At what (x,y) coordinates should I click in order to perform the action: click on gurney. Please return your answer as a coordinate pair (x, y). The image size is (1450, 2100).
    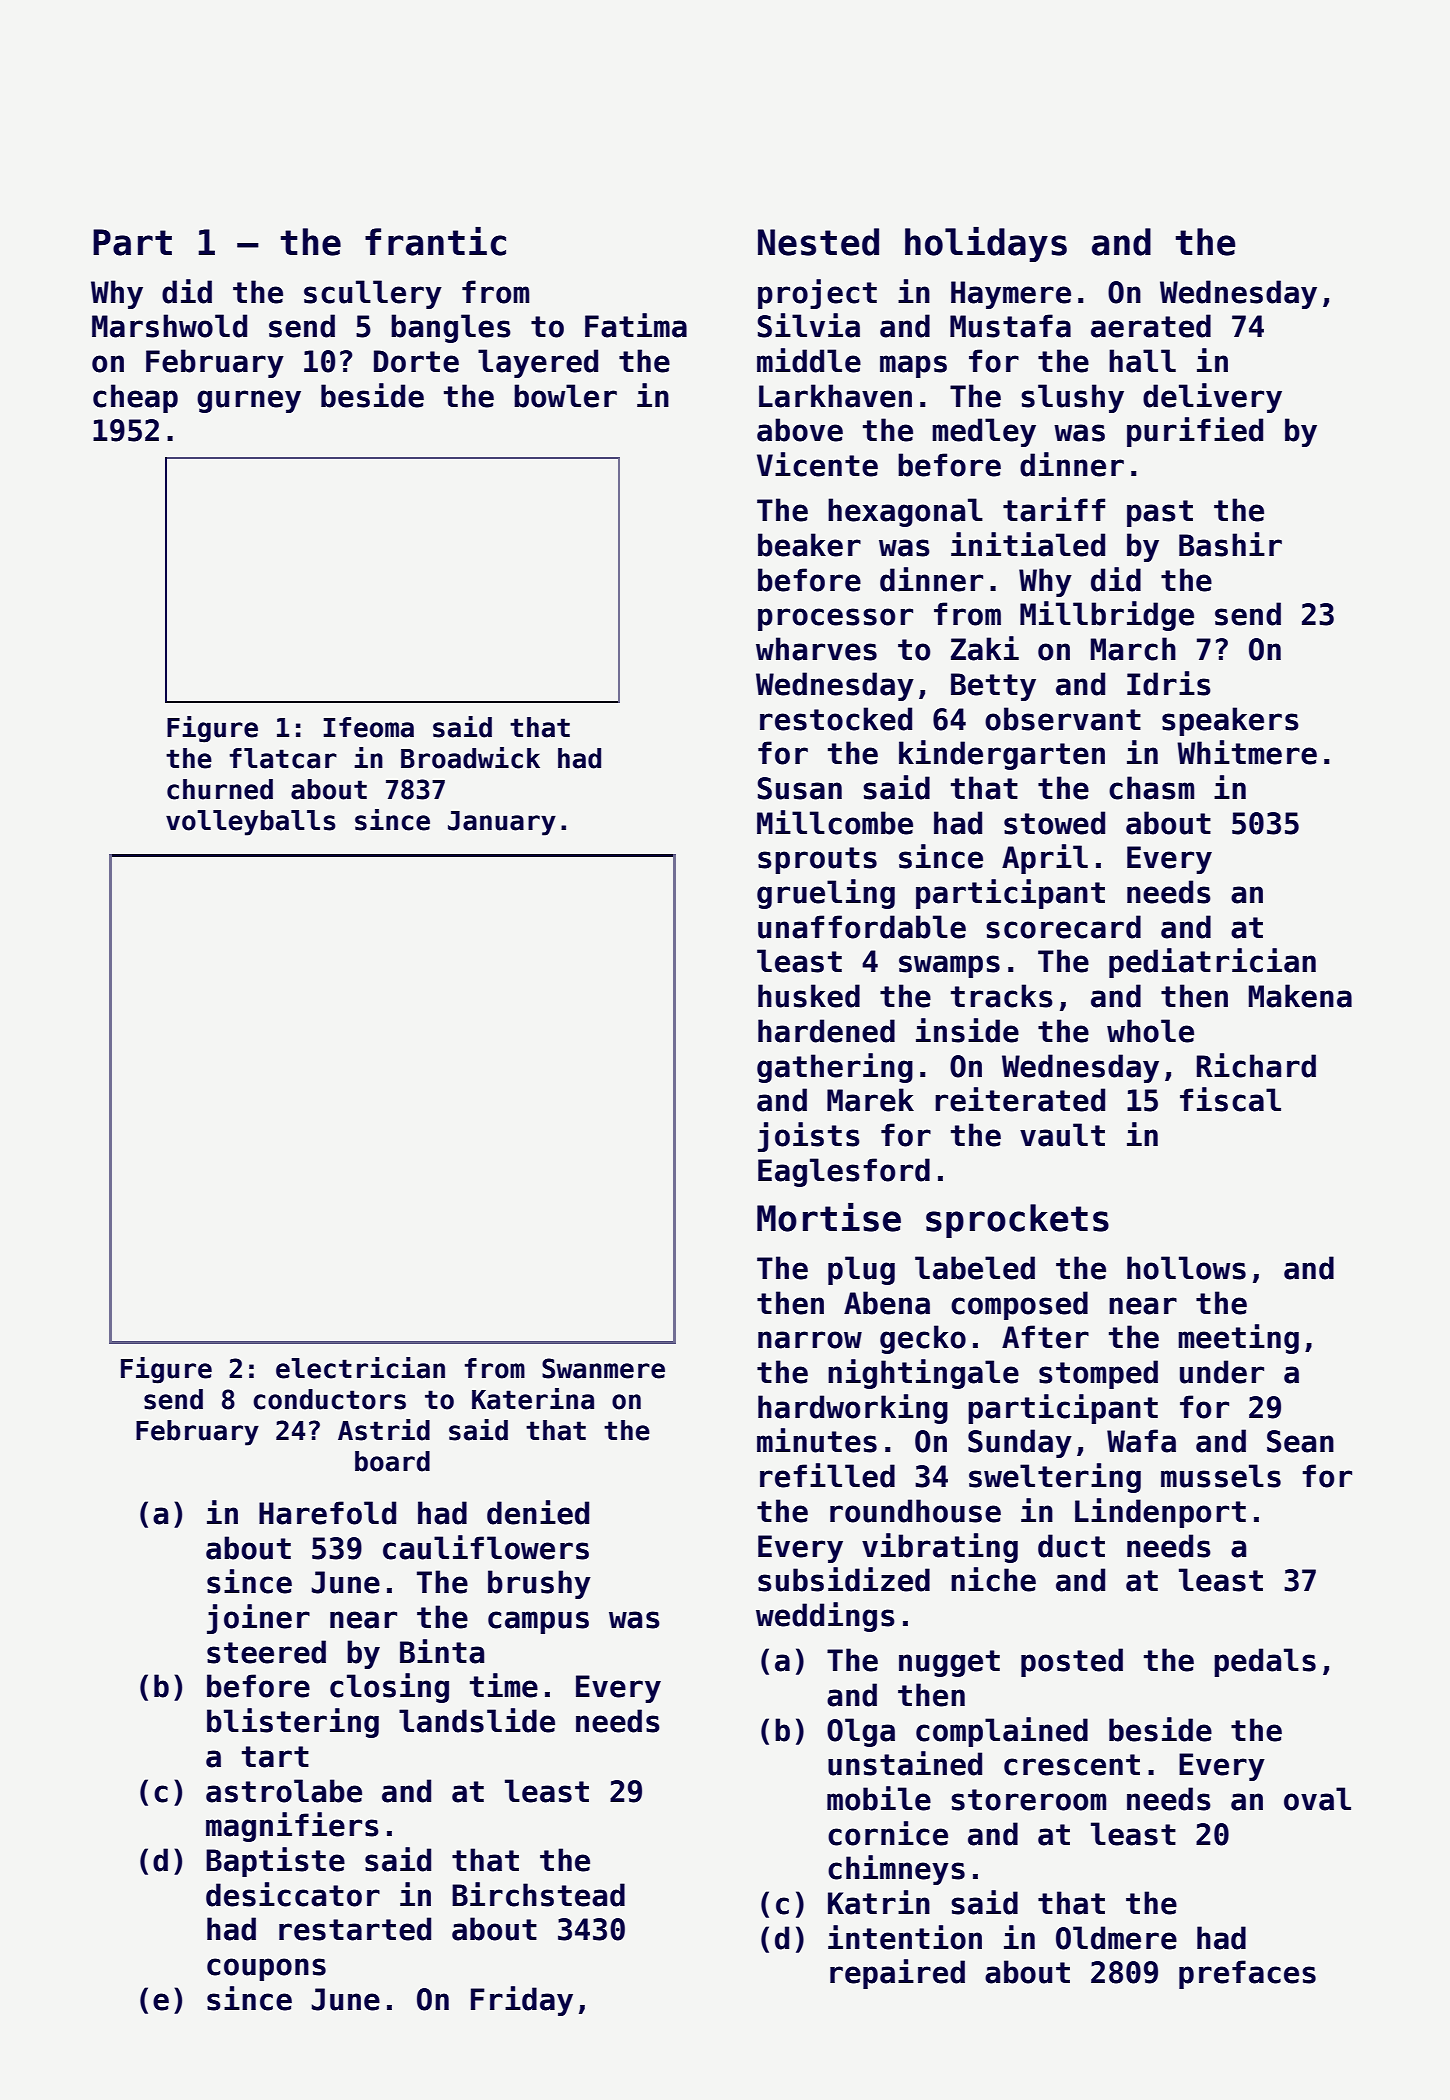
    Looking at the image, I should click on (249, 401).
